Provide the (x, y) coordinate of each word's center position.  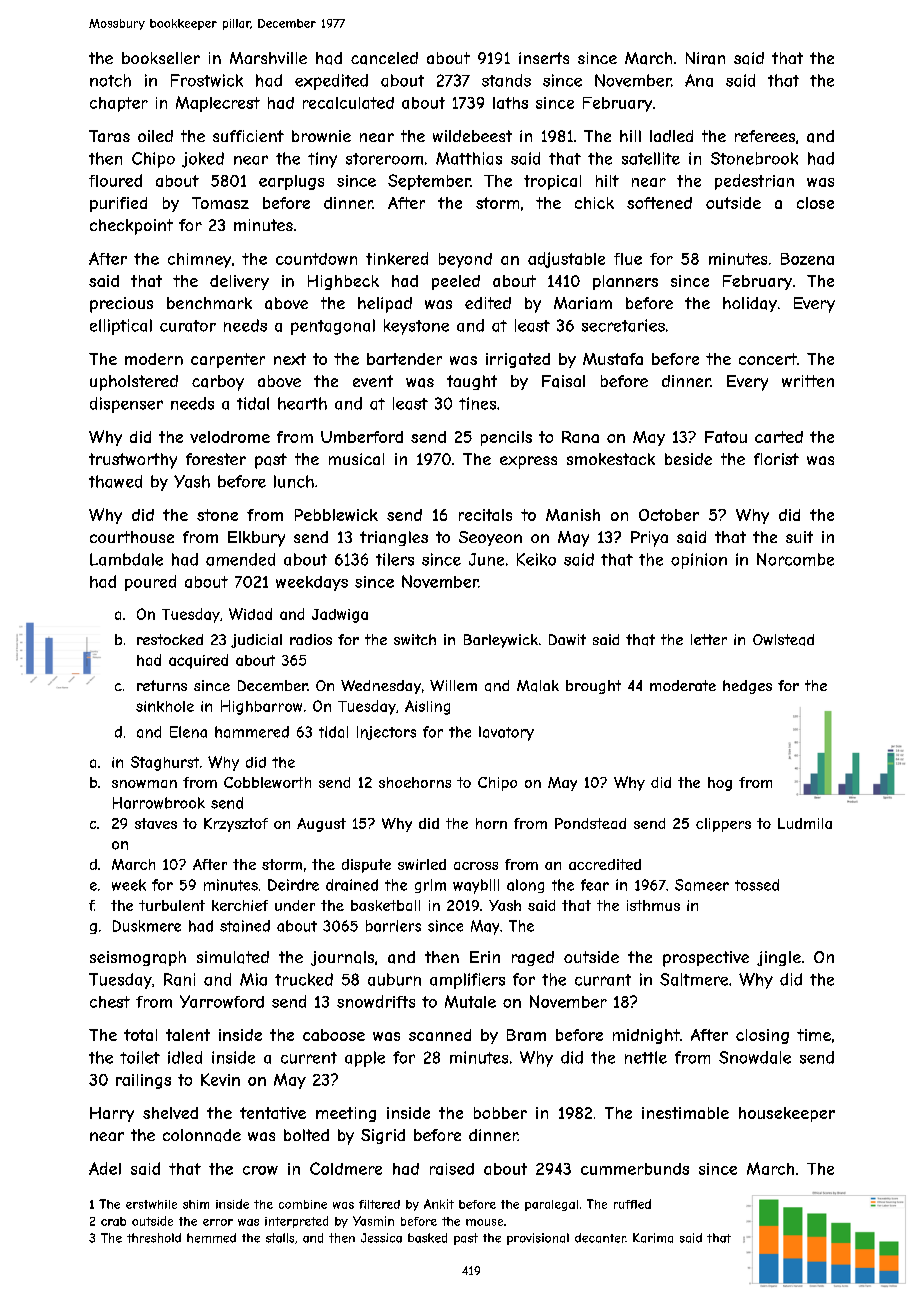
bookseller (161, 58)
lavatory (506, 733)
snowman (144, 784)
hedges (747, 687)
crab (113, 1221)
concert (768, 359)
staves (156, 823)
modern (154, 359)
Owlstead (783, 640)
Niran (705, 58)
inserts (544, 58)
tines (477, 403)
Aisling (427, 707)
